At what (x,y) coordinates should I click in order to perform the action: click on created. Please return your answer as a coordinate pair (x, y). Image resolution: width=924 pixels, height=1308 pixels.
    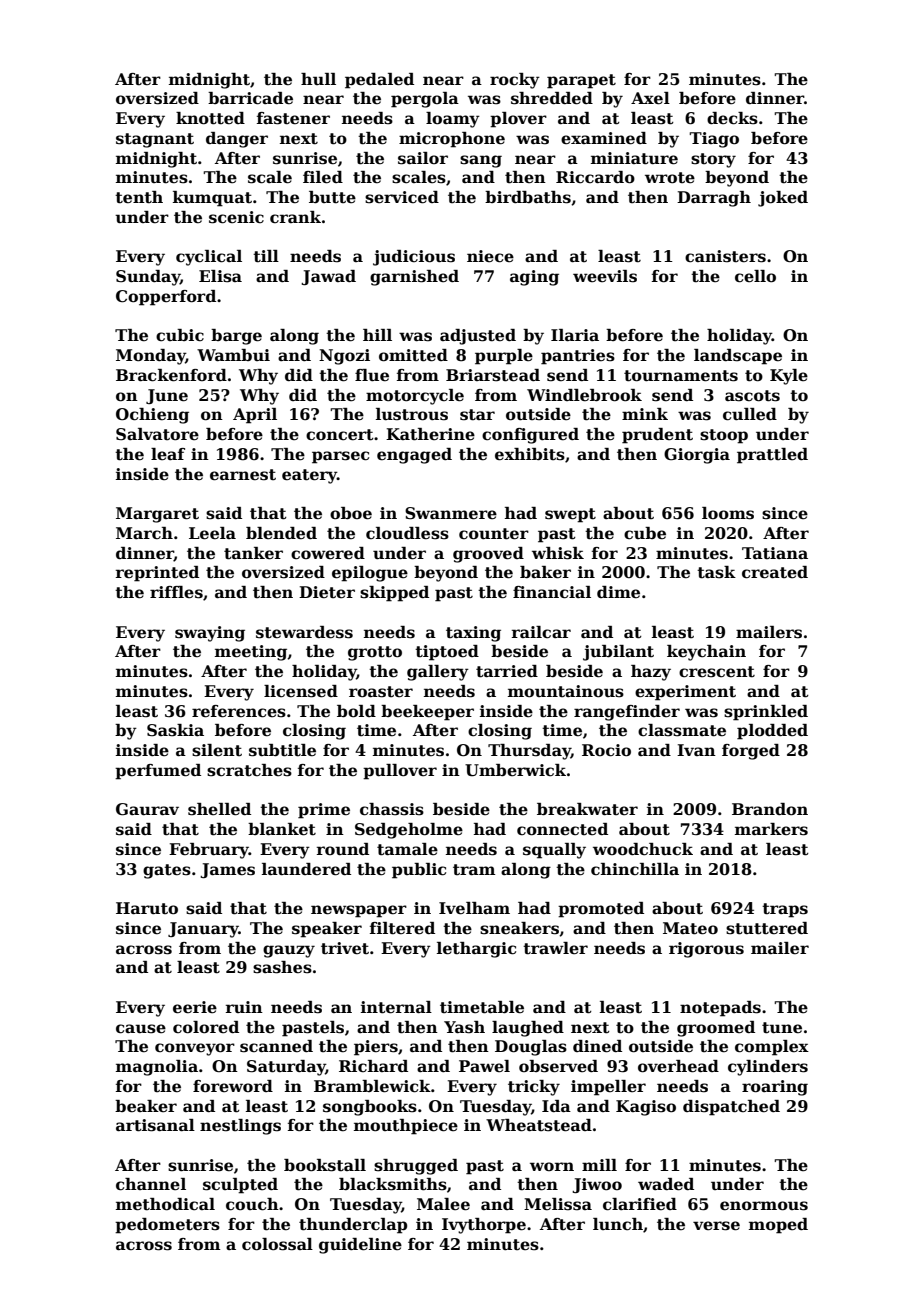
    Looking at the image, I should click on (775, 572).
